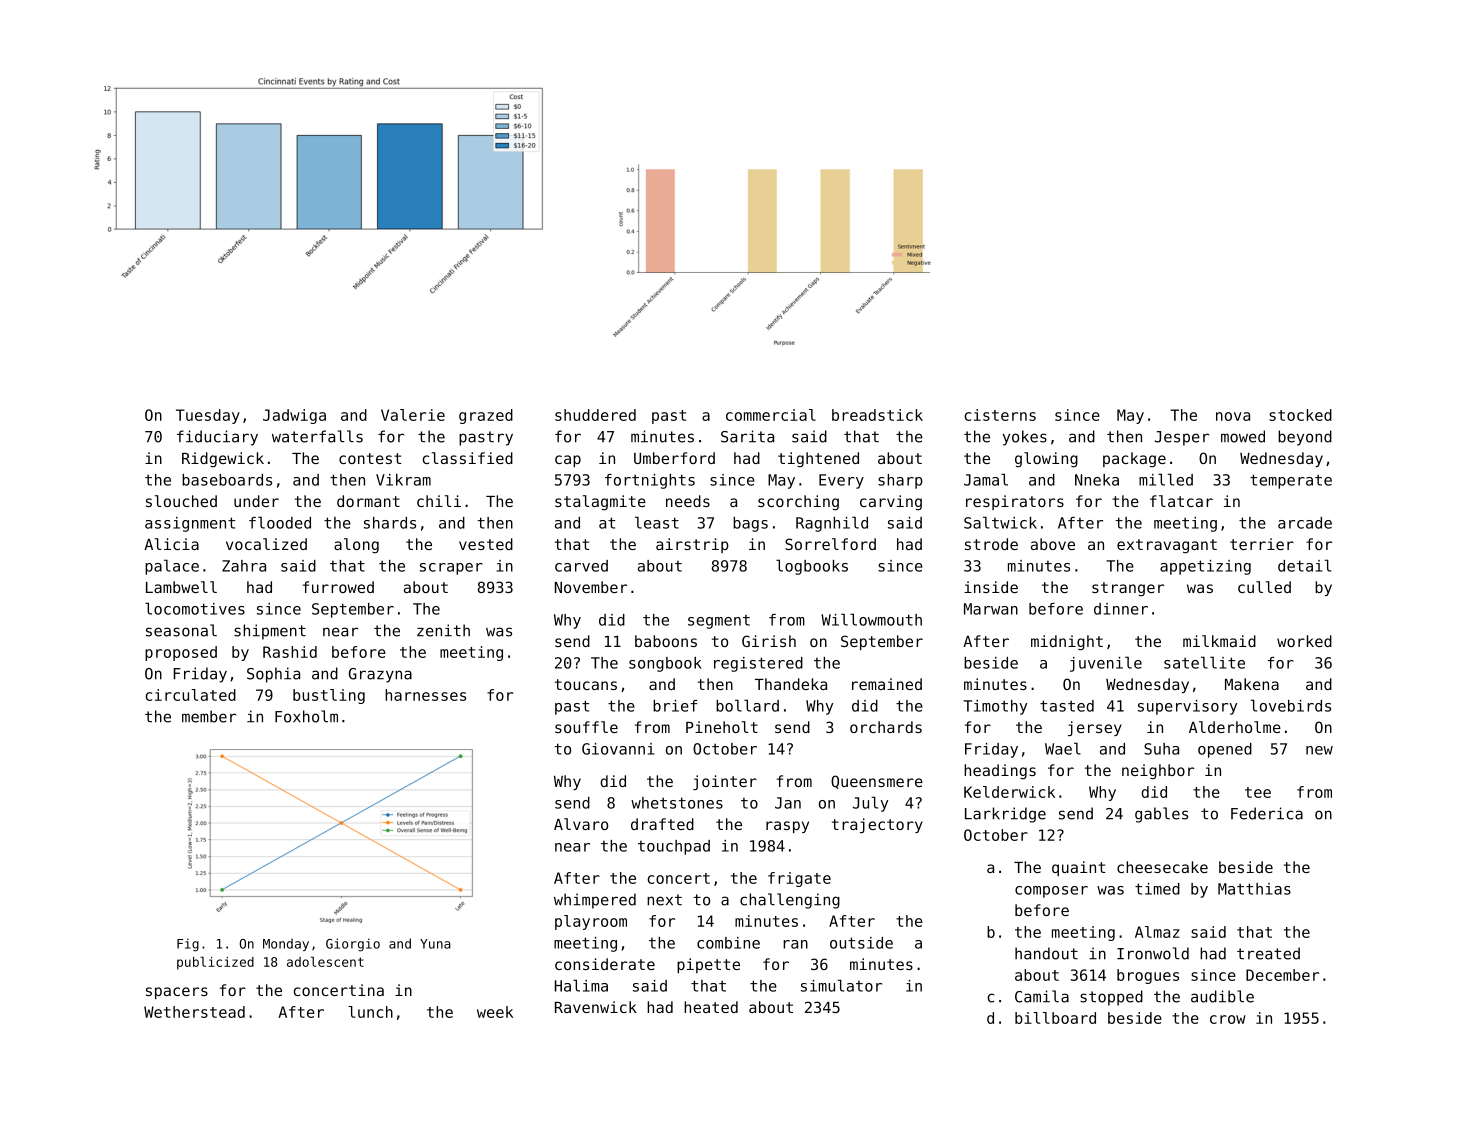 This image has height=1141, width=1477. Describe the element at coordinates (1067, 643) in the image. I see `midnight` at that location.
